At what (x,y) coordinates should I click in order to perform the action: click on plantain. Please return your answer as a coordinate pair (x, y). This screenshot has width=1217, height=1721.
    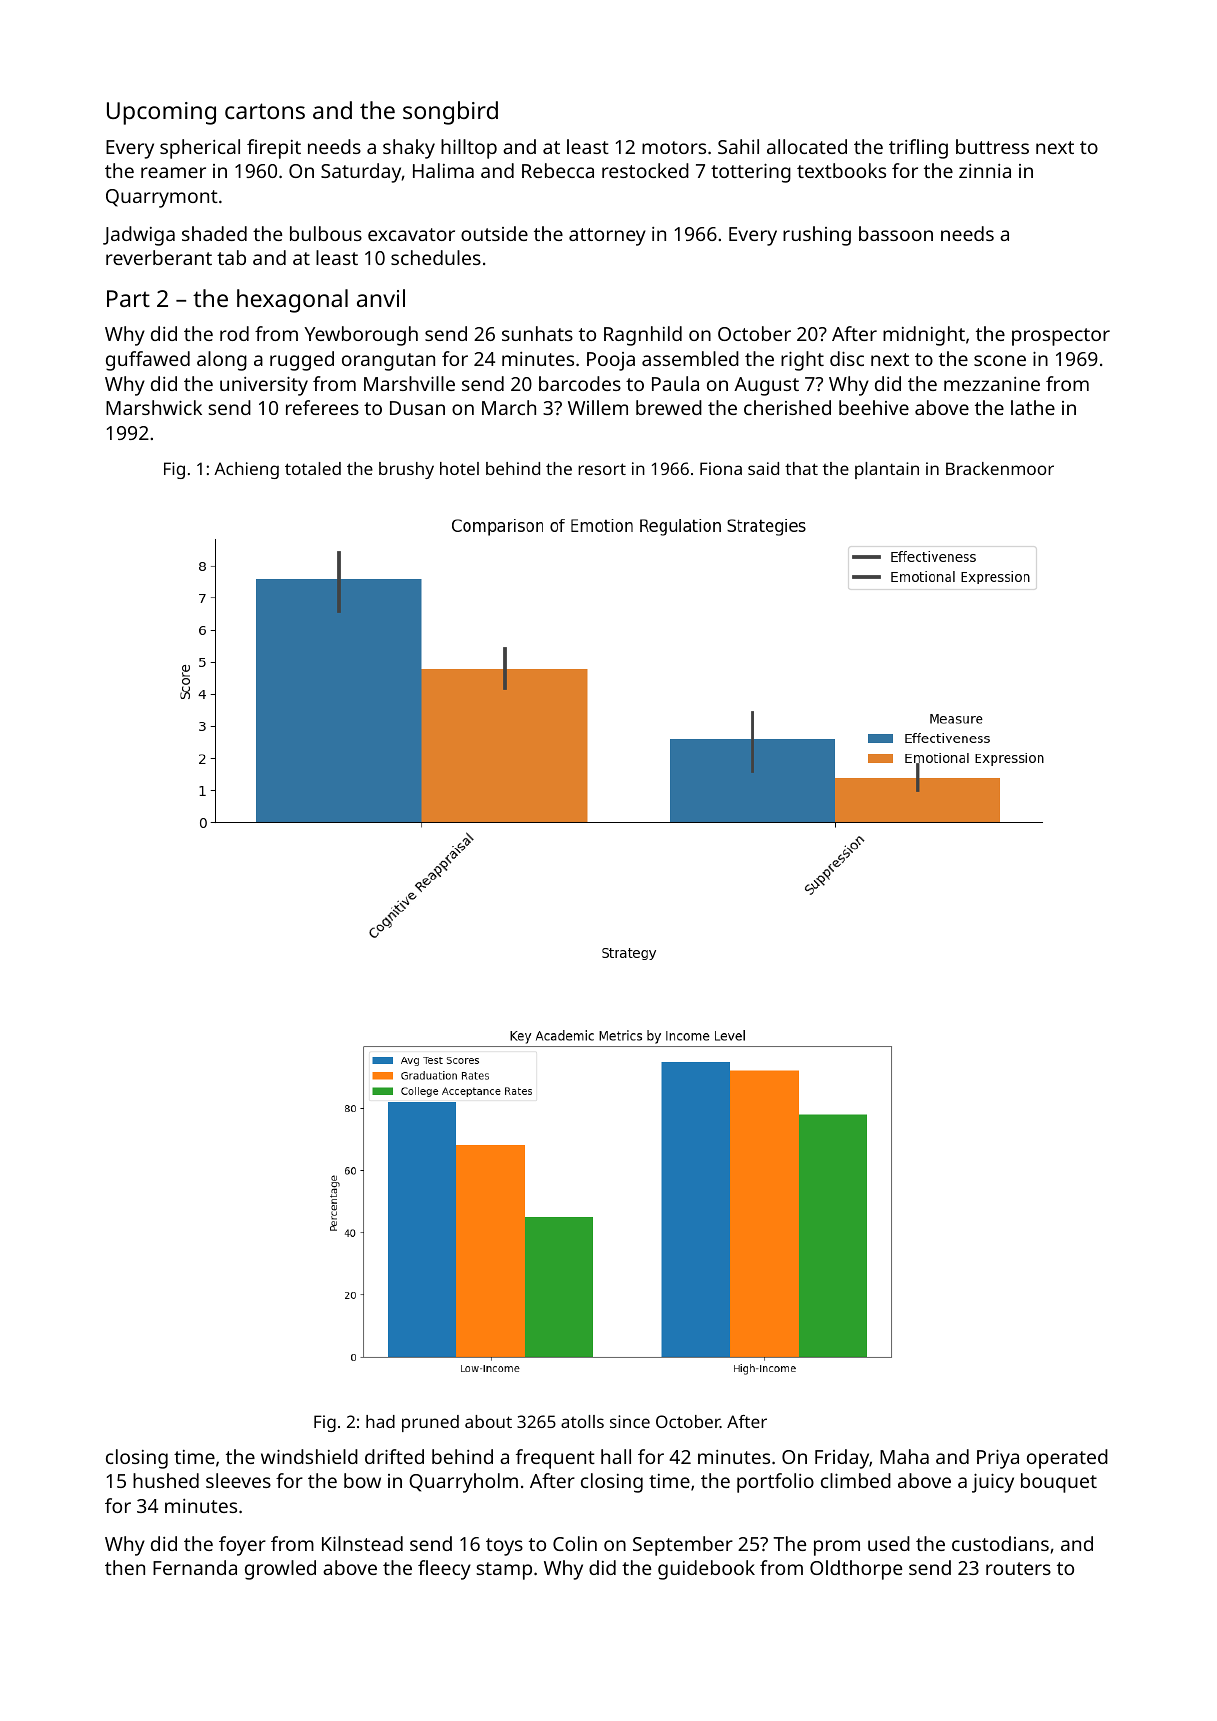
    Looking at the image, I should click on (887, 470).
